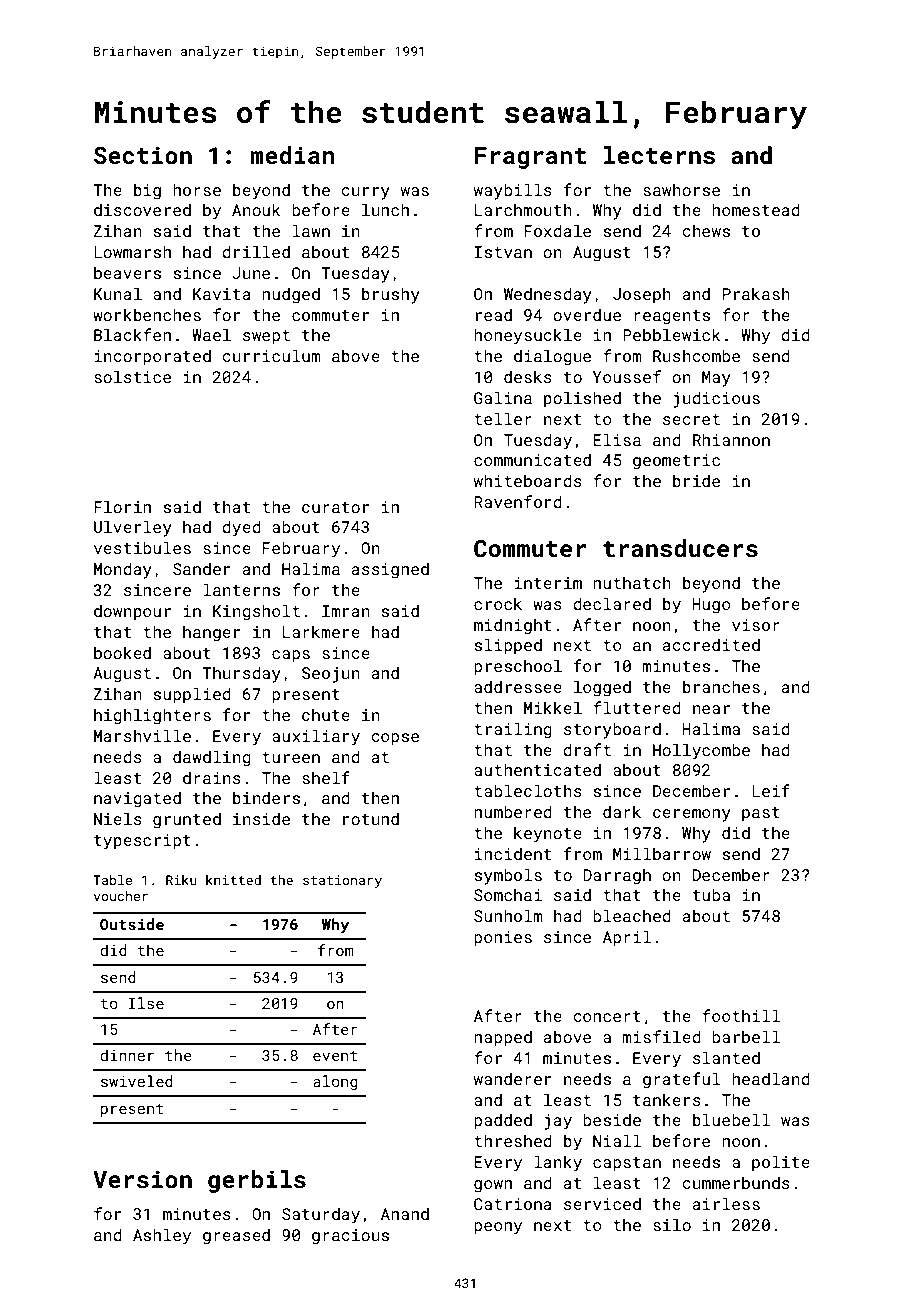 The image size is (908, 1316). What do you see at coordinates (371, 818) in the screenshot?
I see `rotund` at bounding box center [371, 818].
